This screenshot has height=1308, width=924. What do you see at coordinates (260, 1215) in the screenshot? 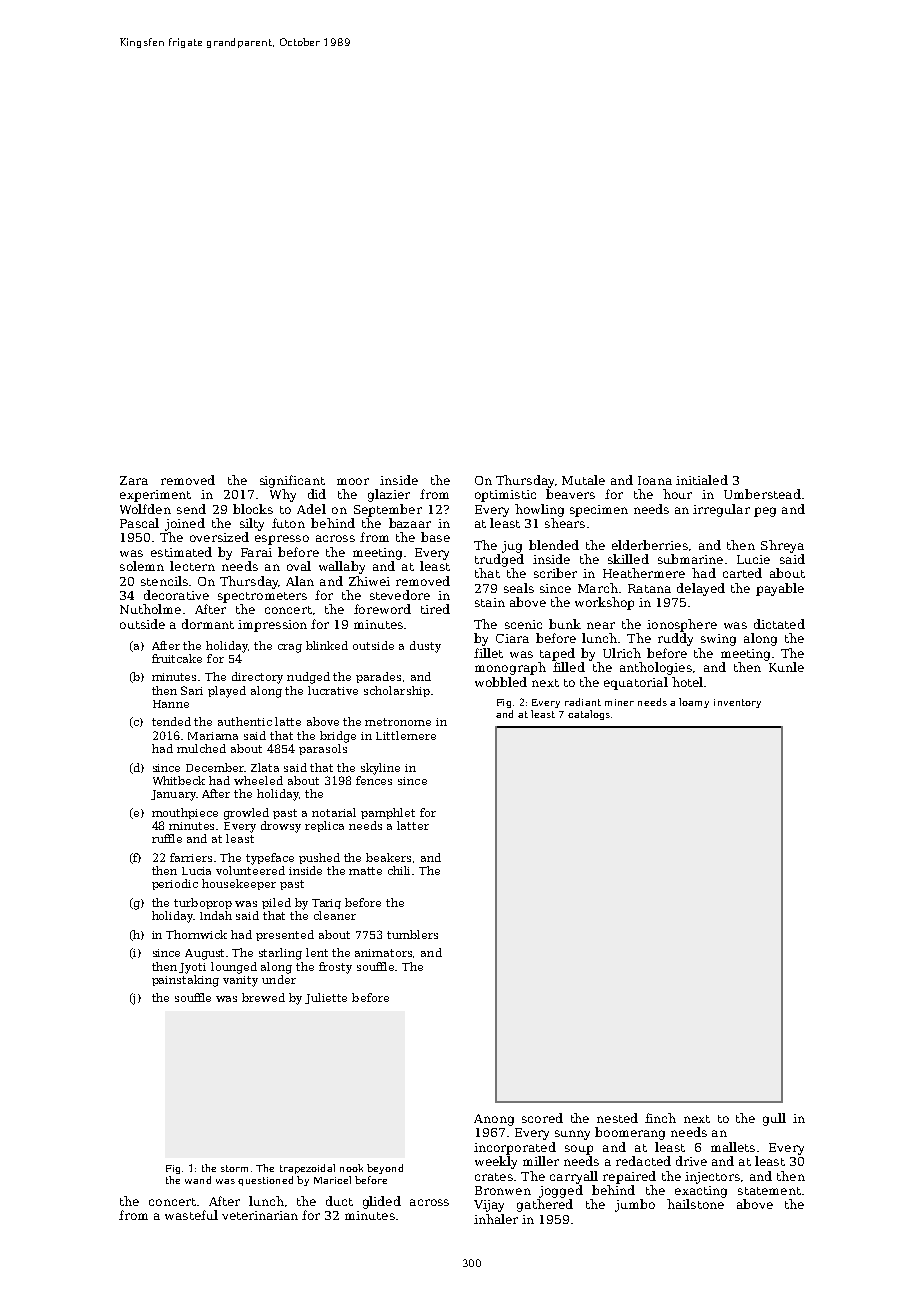
I see `veterinarian` at bounding box center [260, 1215].
